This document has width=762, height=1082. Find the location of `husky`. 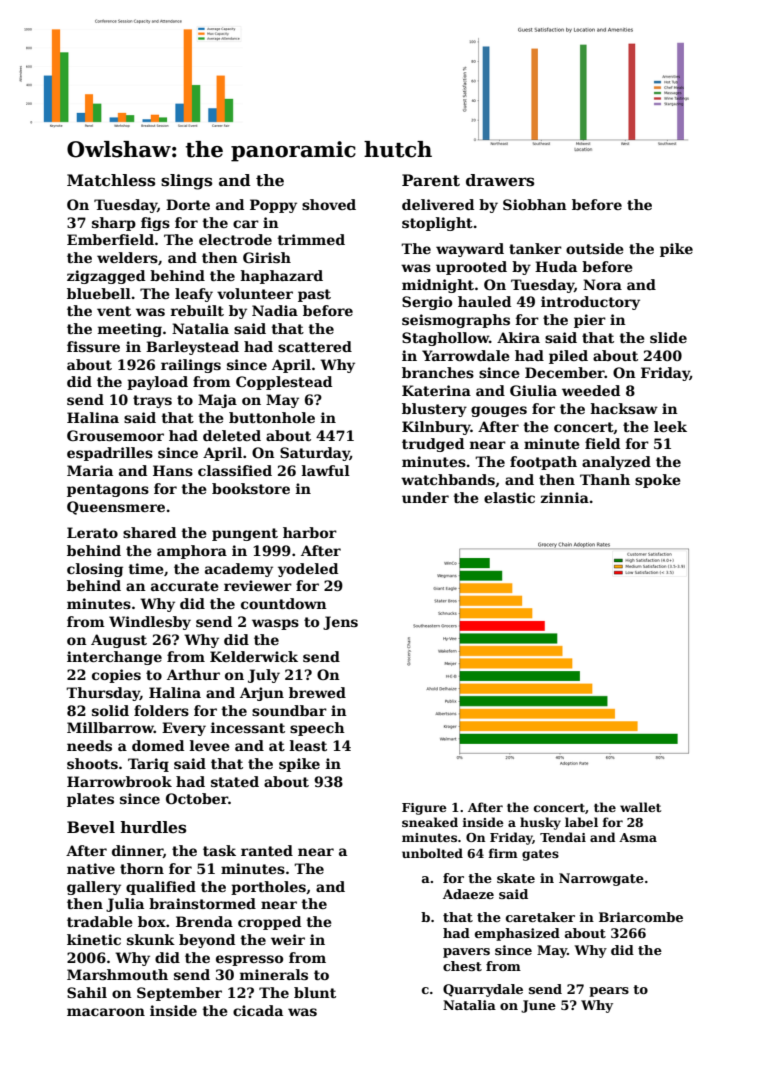

husky is located at coordinates (540, 823).
